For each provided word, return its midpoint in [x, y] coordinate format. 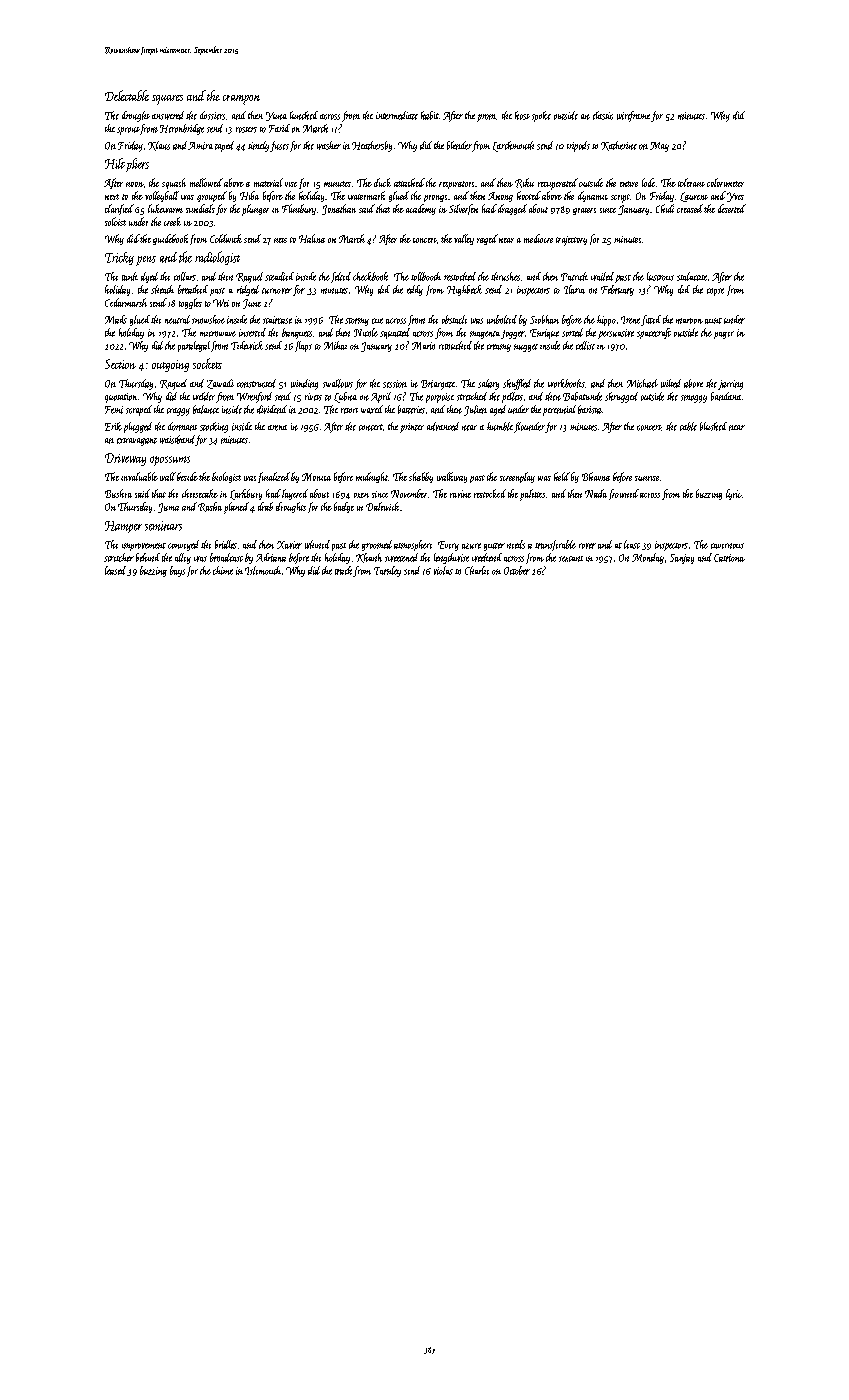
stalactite [692, 276]
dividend [272, 409]
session [395, 384]
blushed [713, 426]
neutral [177, 319]
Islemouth [263, 570]
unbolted [502, 319]
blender [459, 145]
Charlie [477, 570]
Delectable [127, 95]
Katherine [619, 146]
